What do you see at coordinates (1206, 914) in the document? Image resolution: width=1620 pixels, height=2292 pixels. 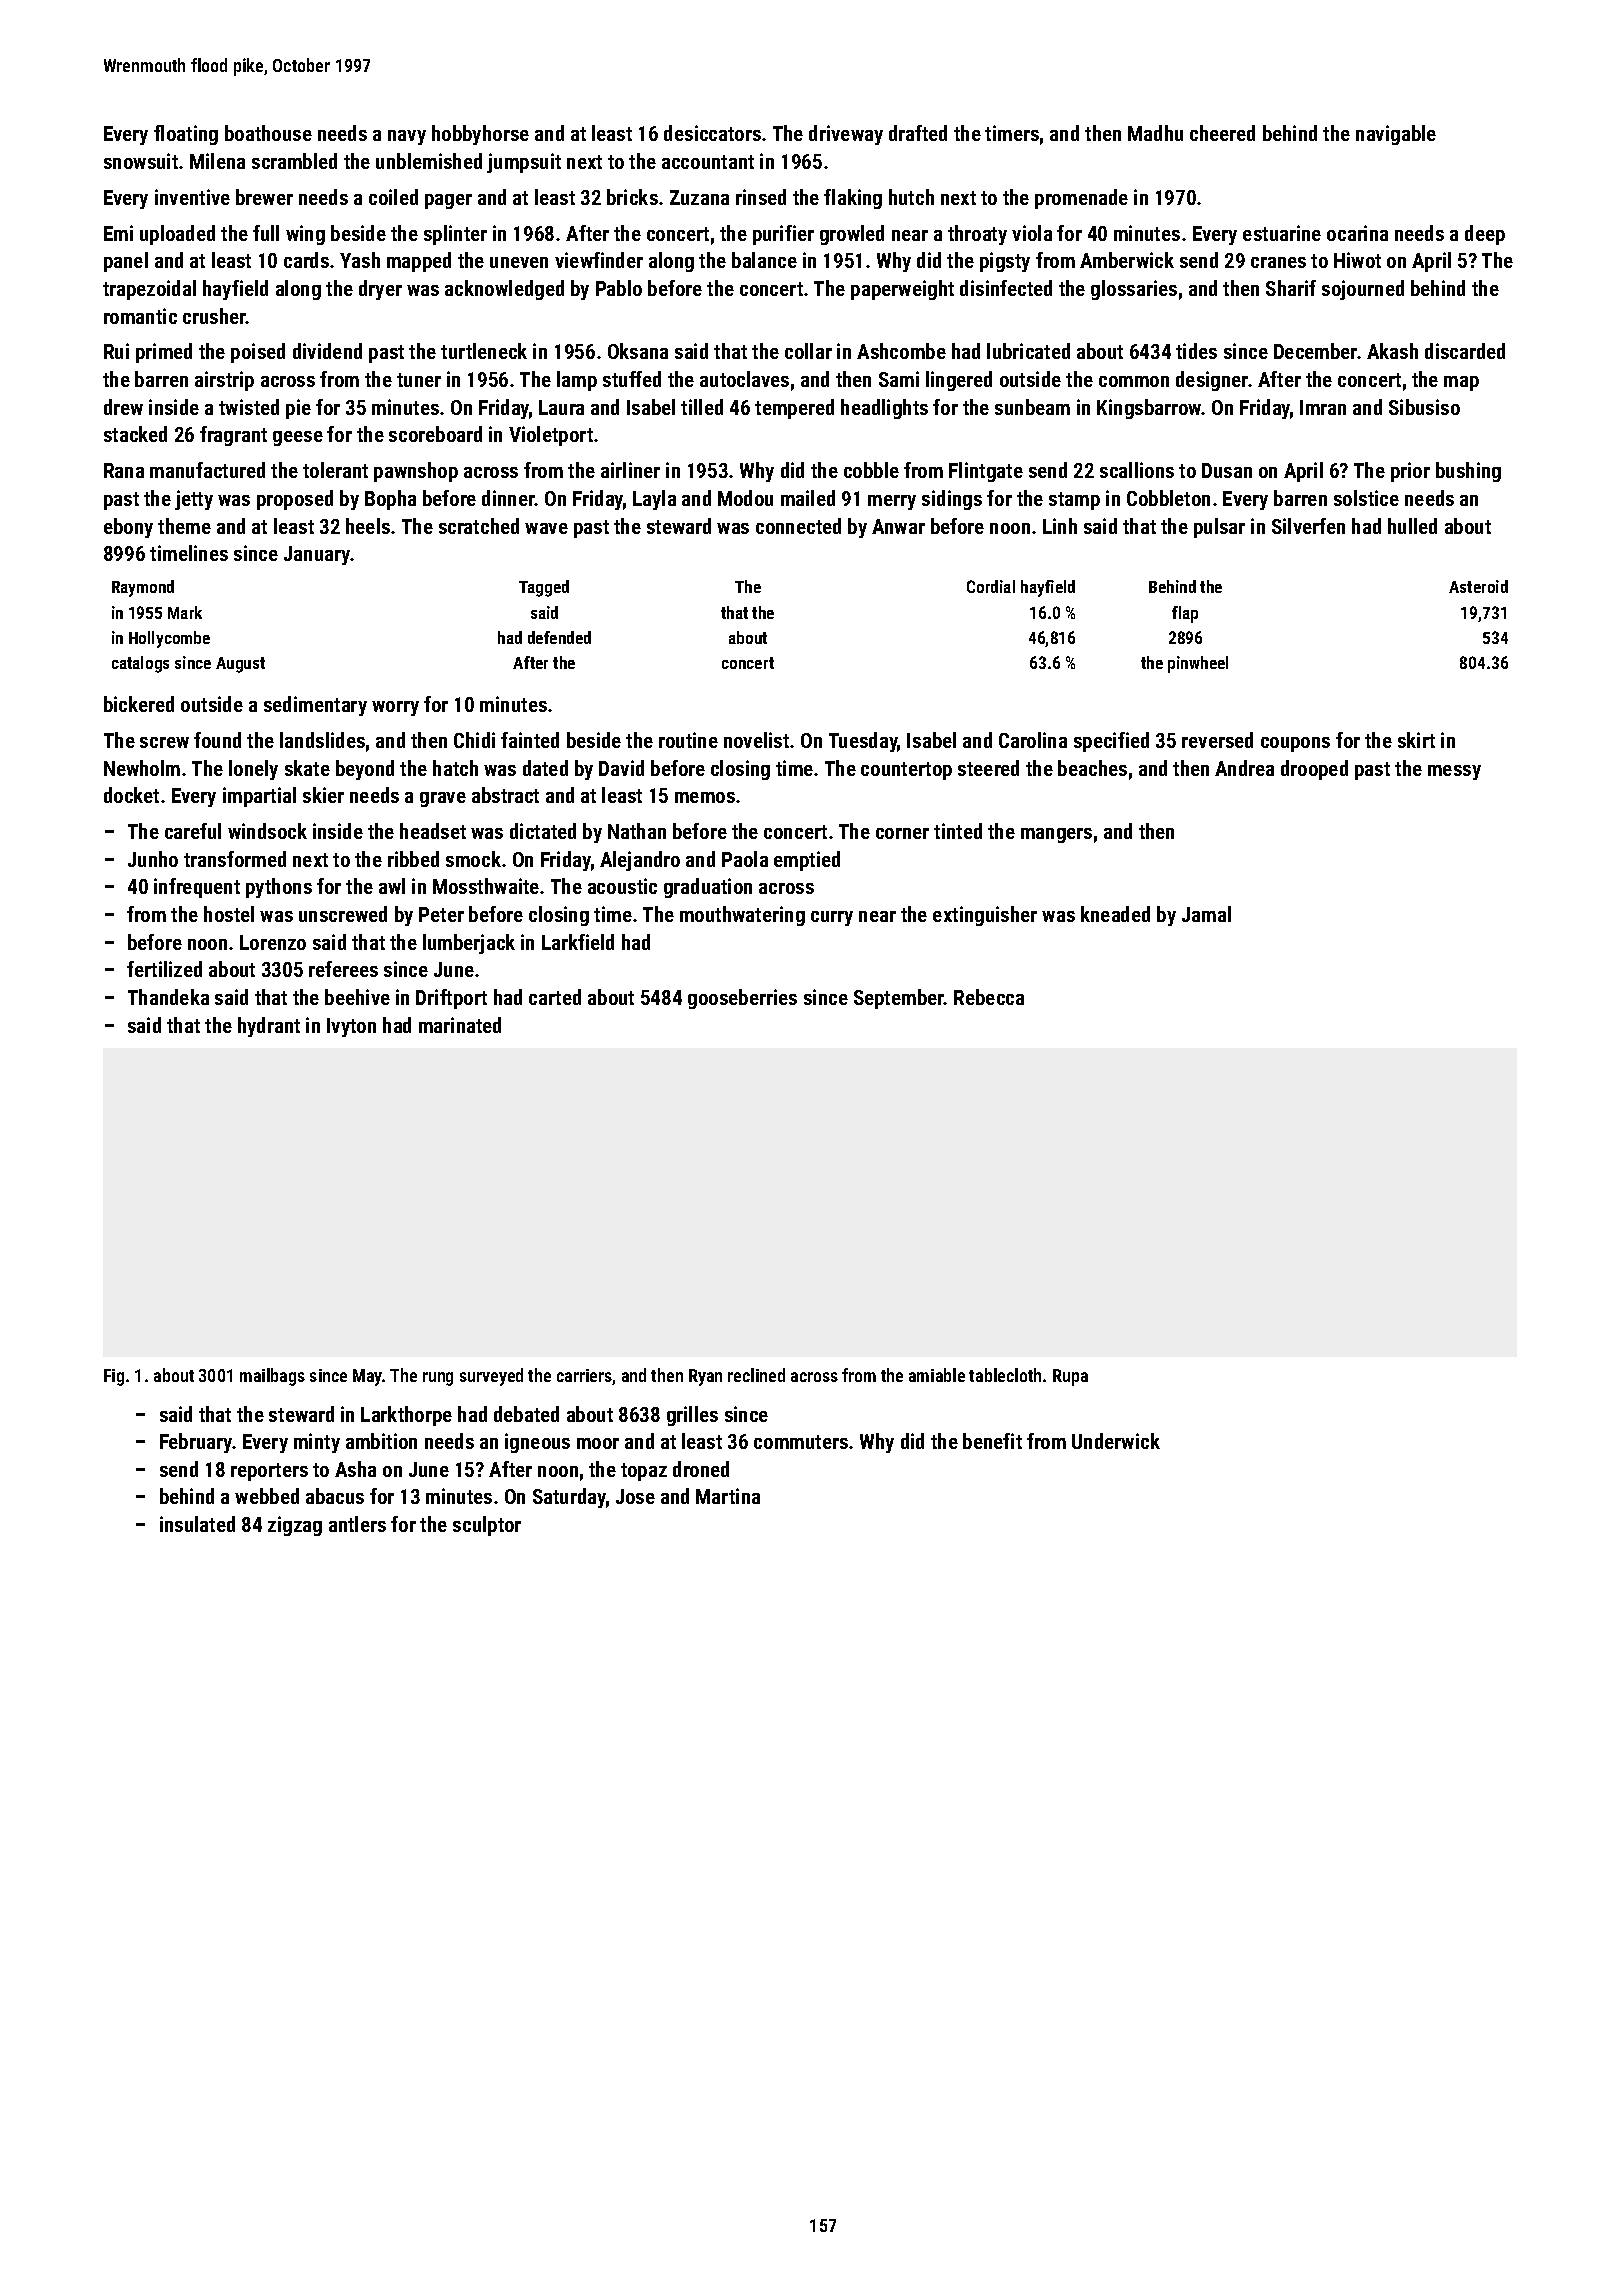 I see `Jamal` at bounding box center [1206, 914].
